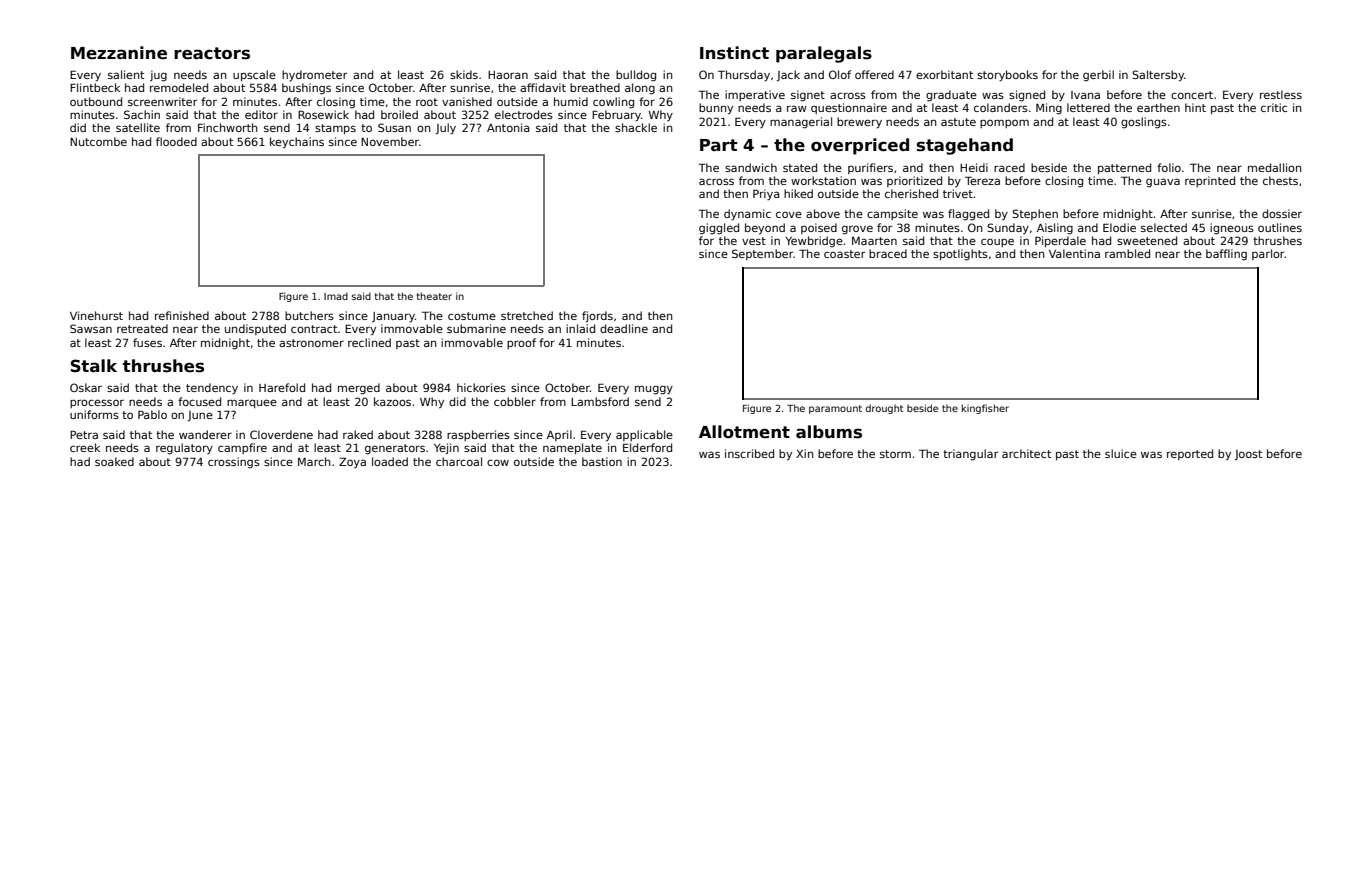 This page has height=887, width=1372. Describe the element at coordinates (390, 461) in the page. I see `loaded` at that location.
